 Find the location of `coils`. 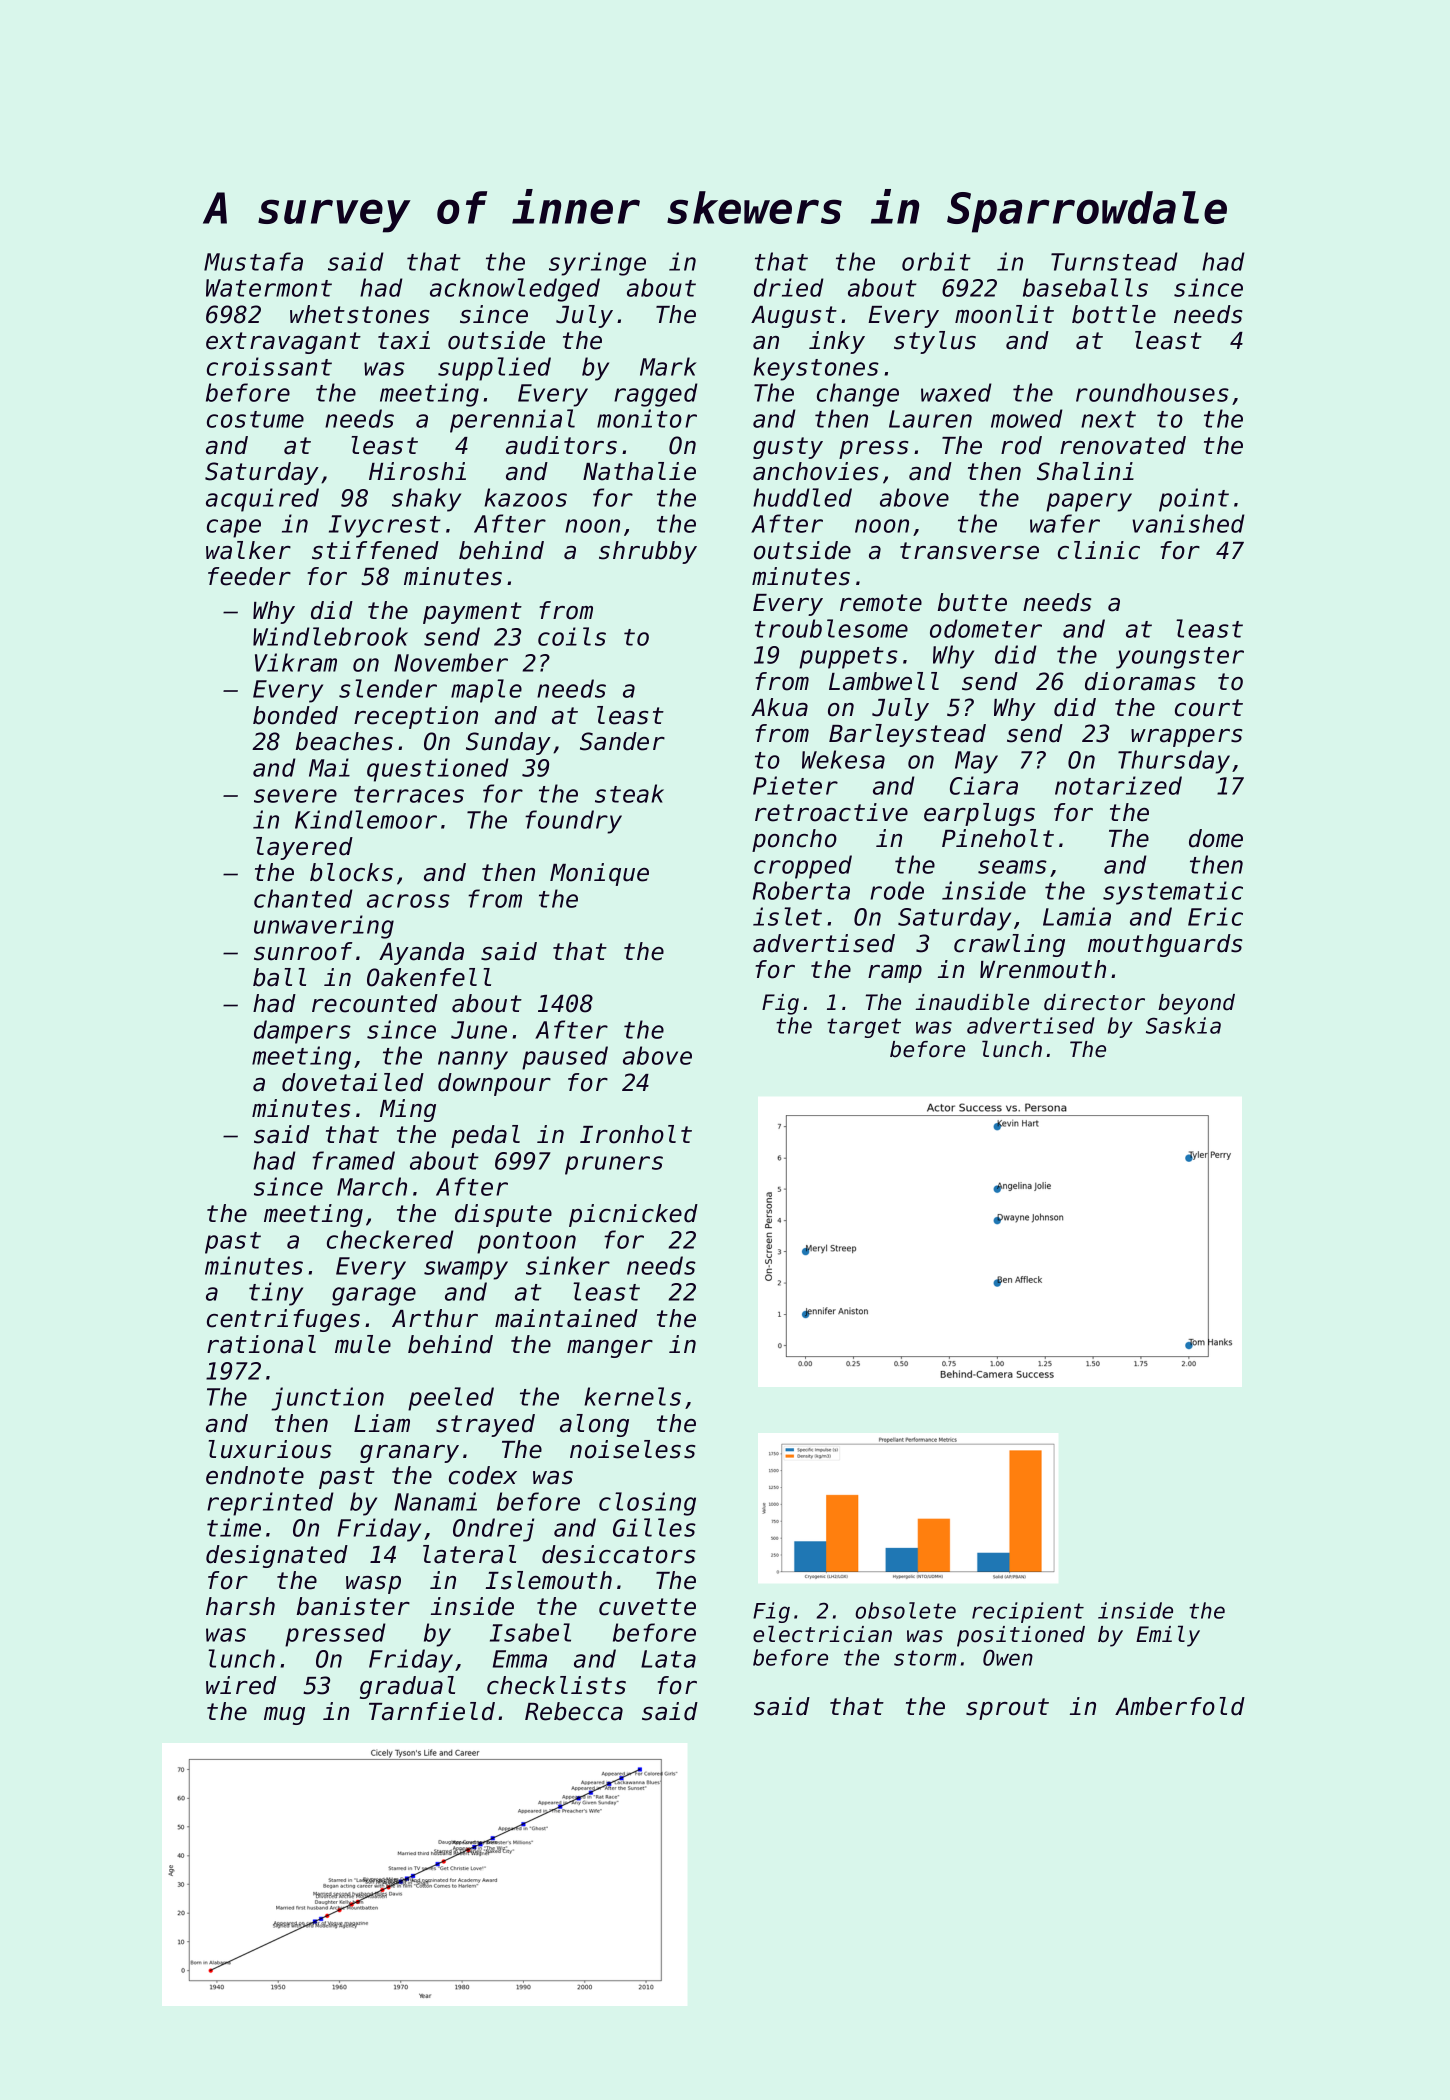

coils is located at coordinates (572, 636).
